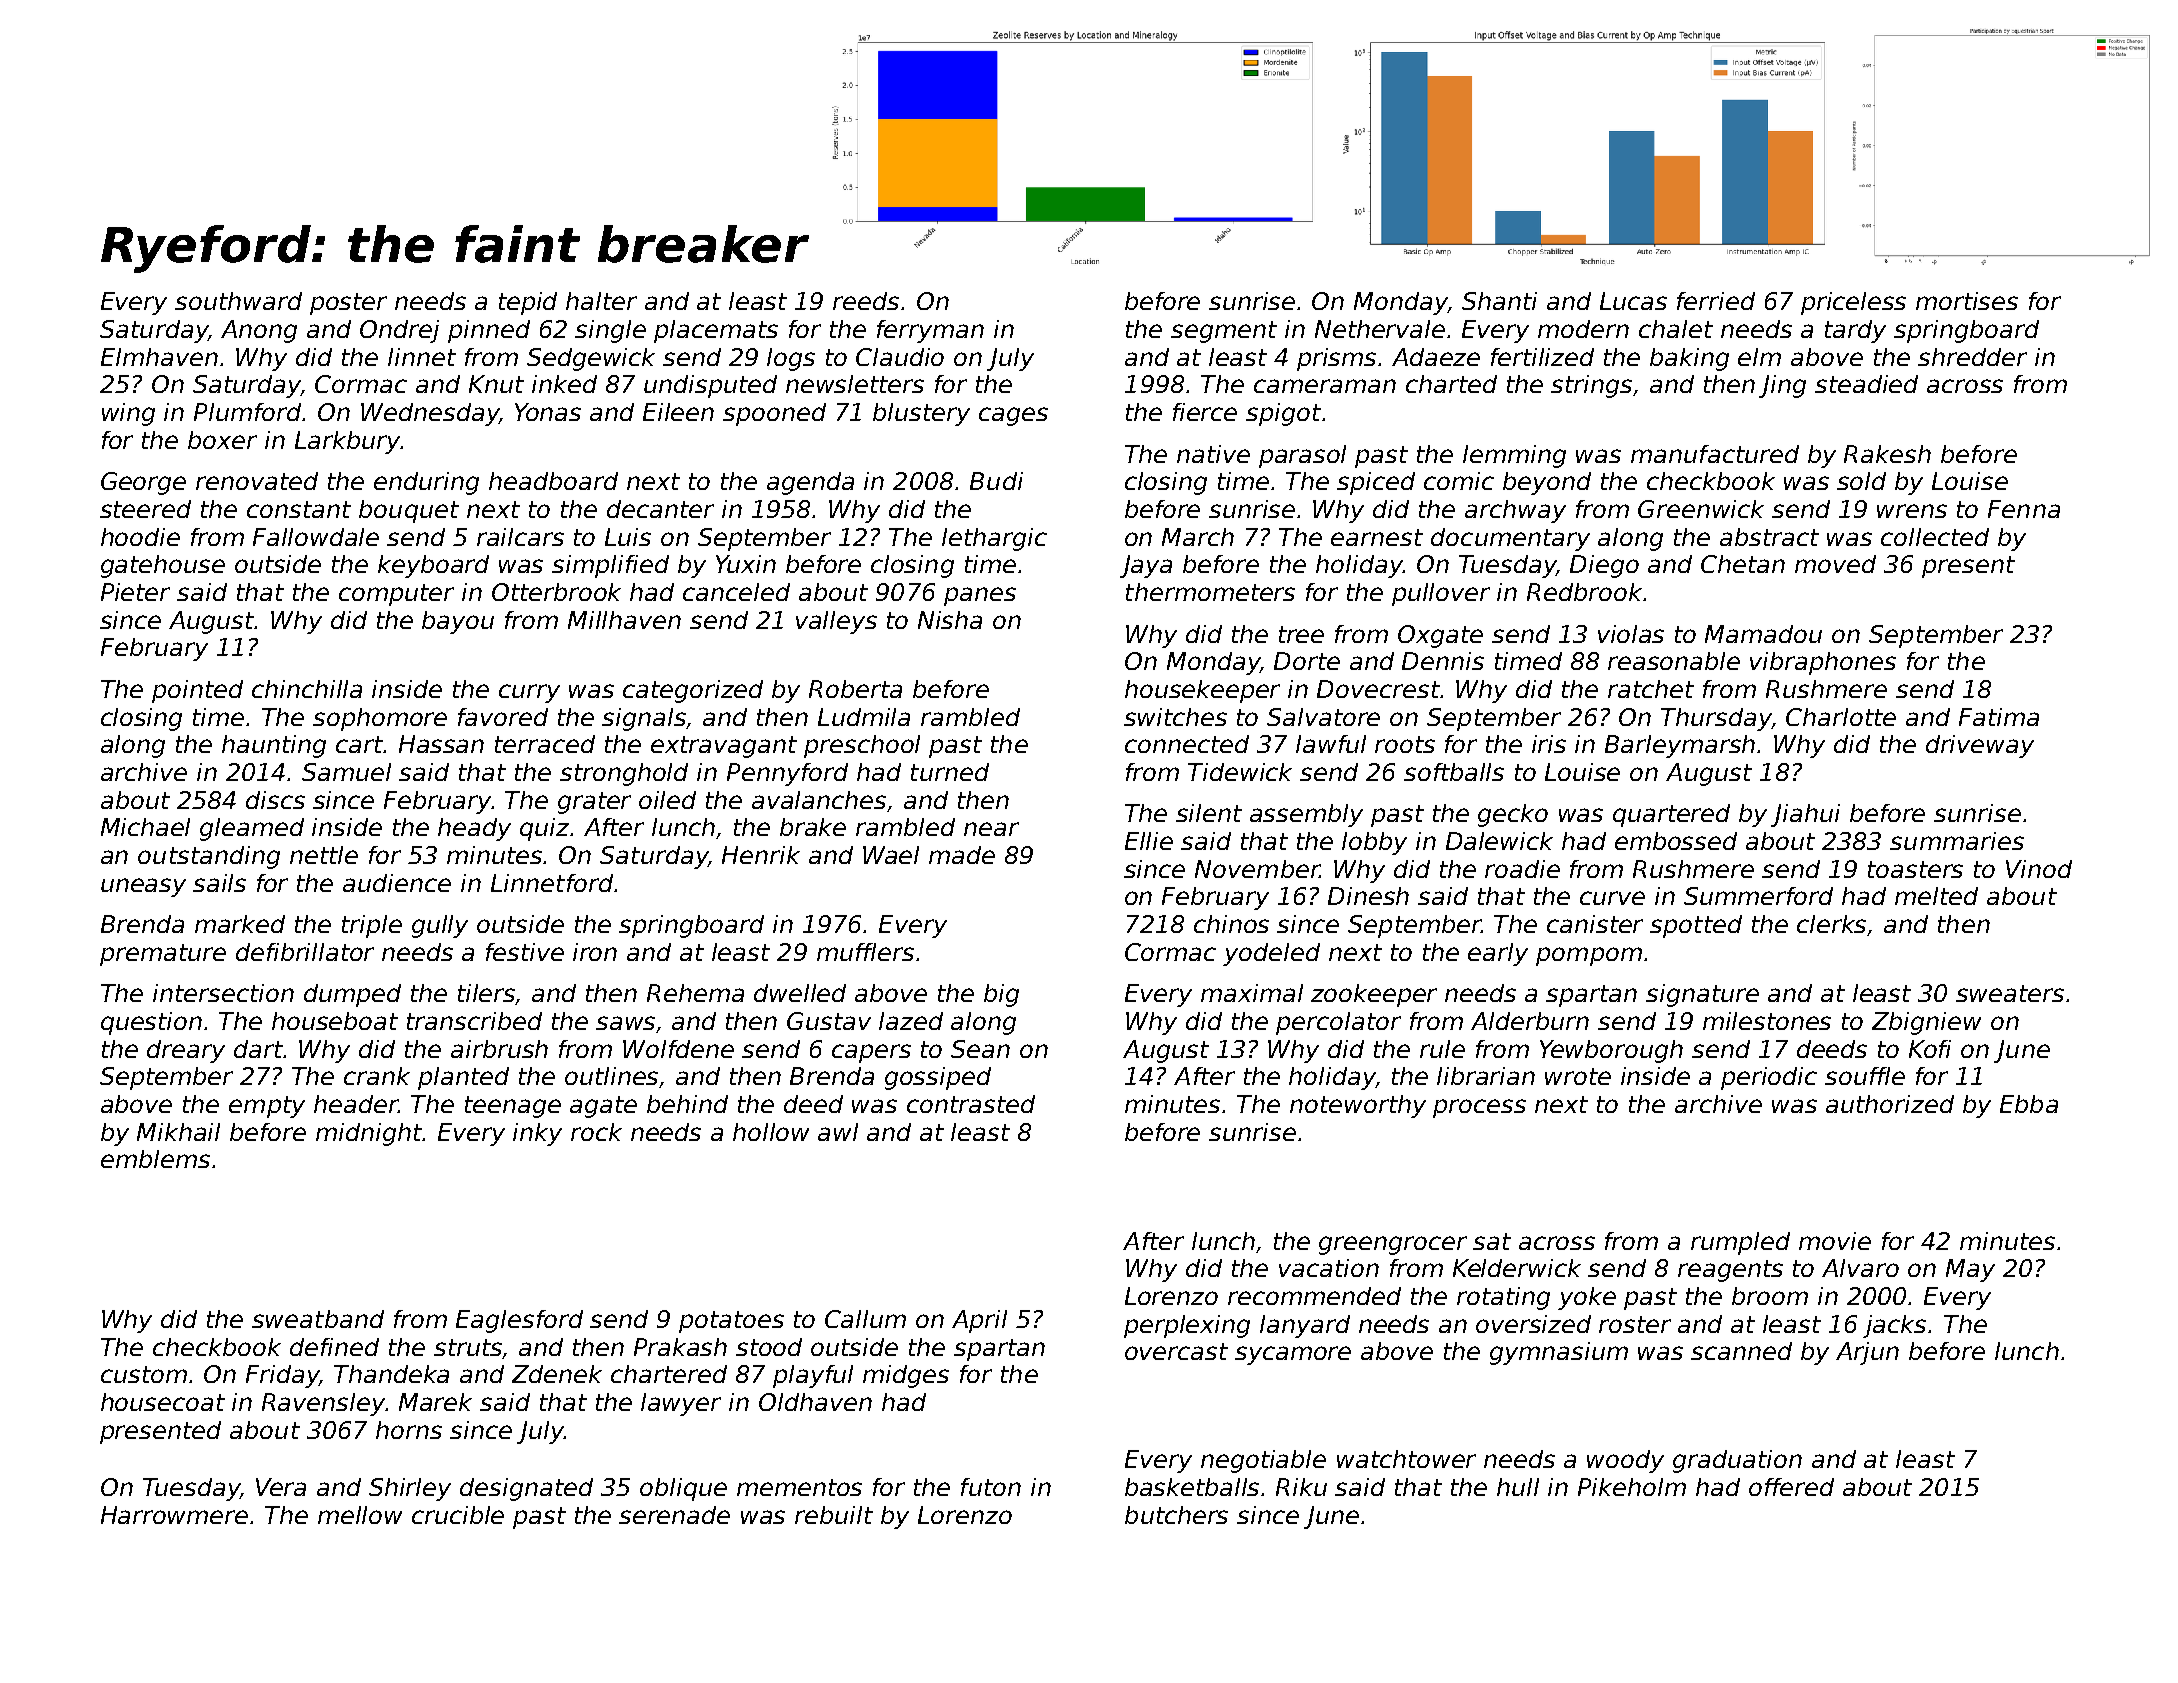  Describe the element at coordinates (1967, 301) in the screenshot. I see `mortises` at that location.
